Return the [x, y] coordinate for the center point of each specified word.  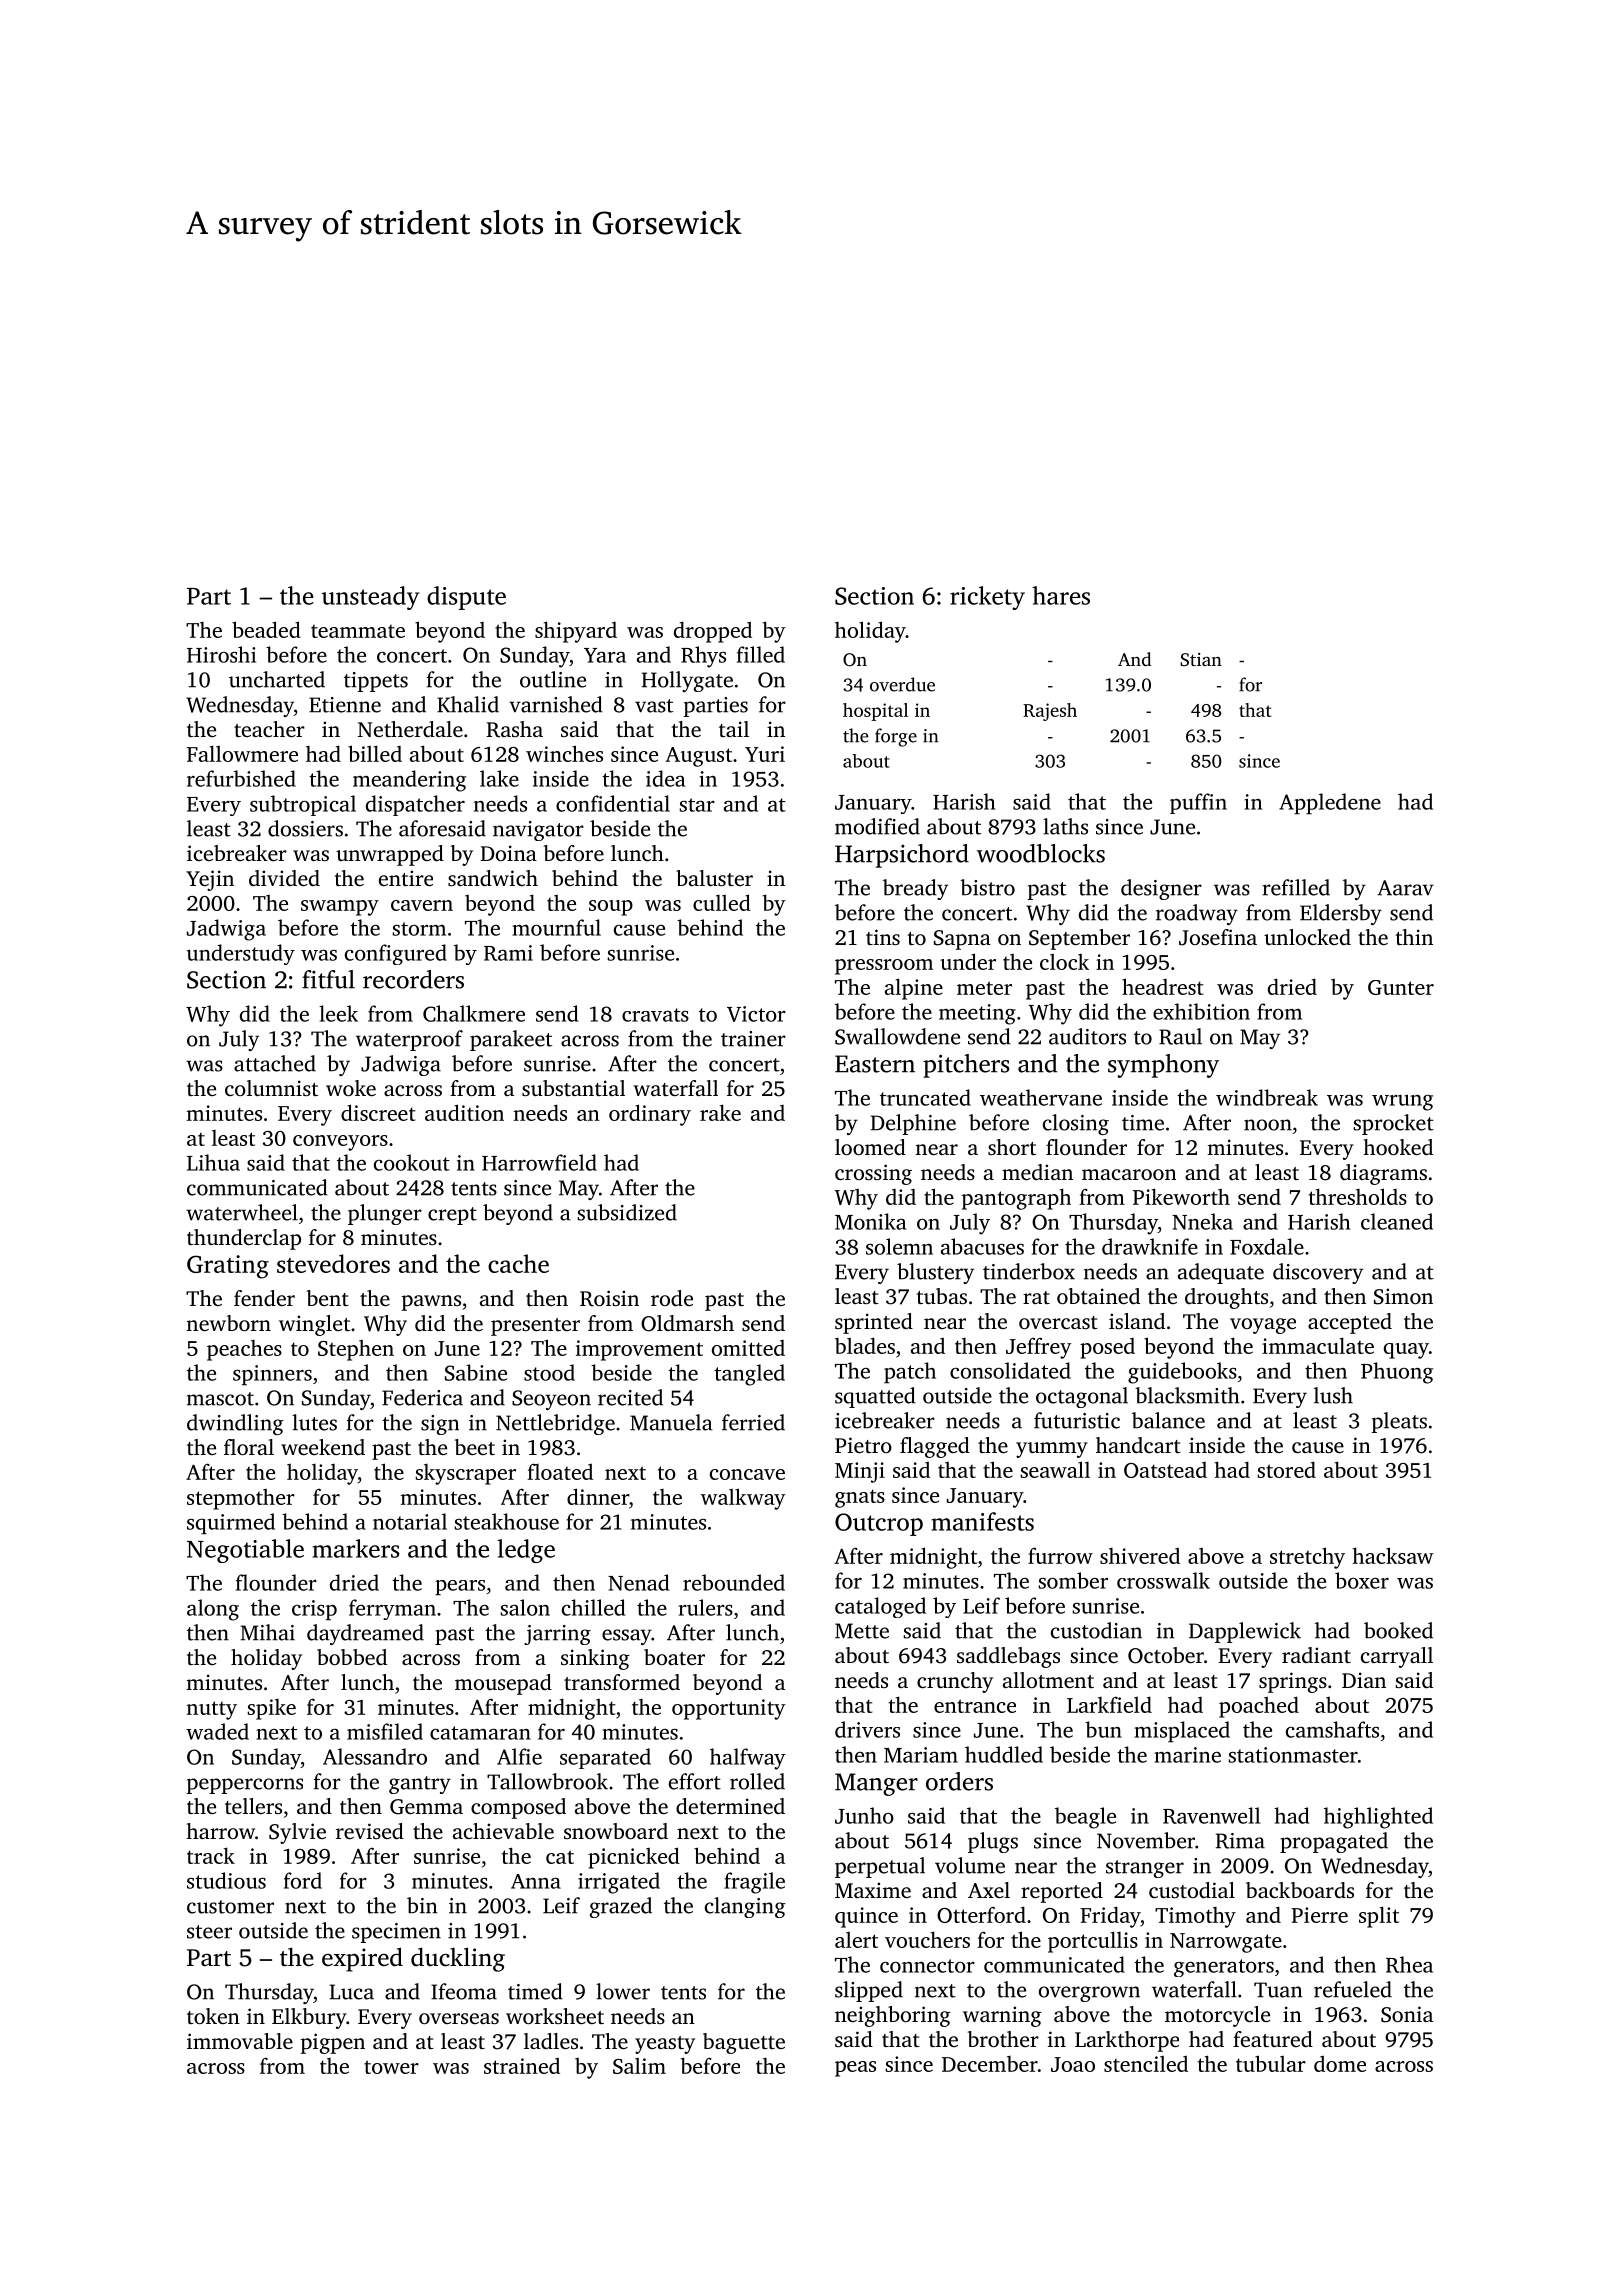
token [213, 2016]
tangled [749, 1375]
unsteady [370, 598]
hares [1061, 595]
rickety [987, 598]
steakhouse [506, 1521]
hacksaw [1393, 1555]
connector [927, 1966]
